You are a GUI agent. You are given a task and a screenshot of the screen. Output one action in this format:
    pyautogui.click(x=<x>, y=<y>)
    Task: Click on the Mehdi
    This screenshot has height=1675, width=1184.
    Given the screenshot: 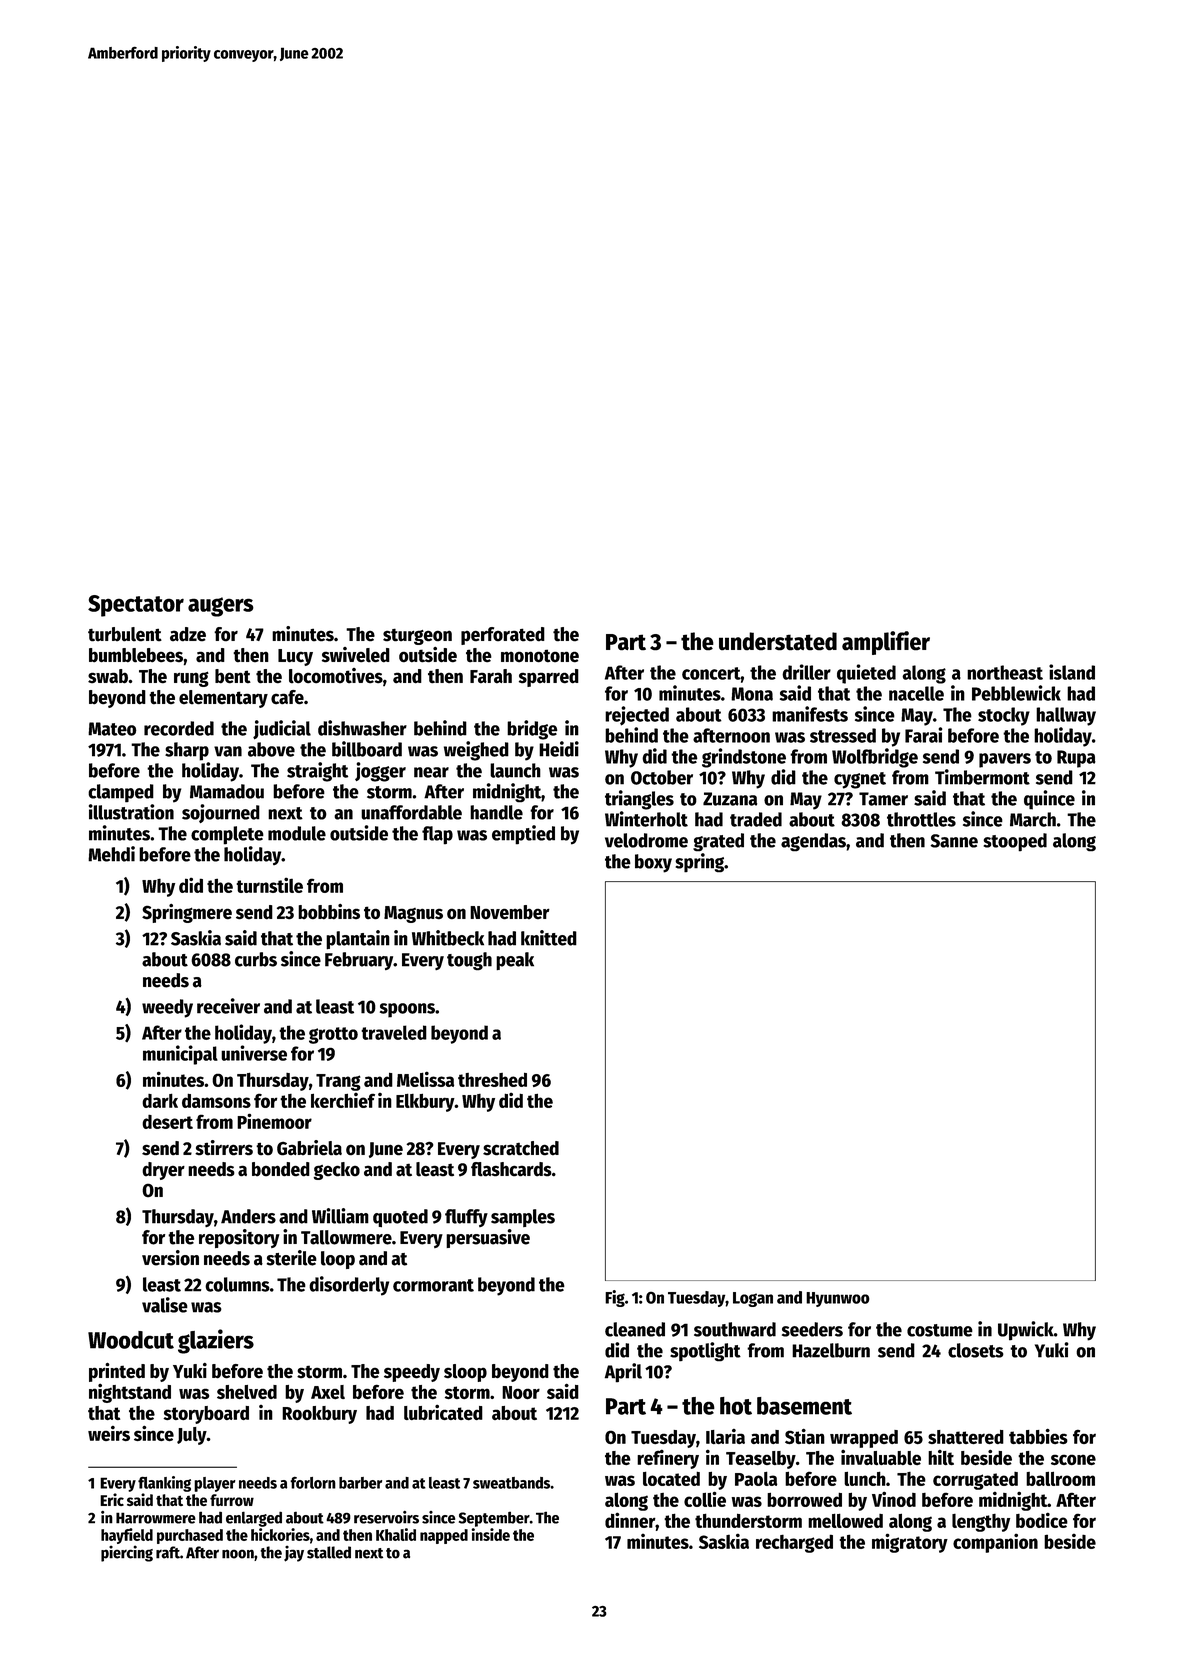 What is the action you would take?
    pyautogui.click(x=111, y=854)
